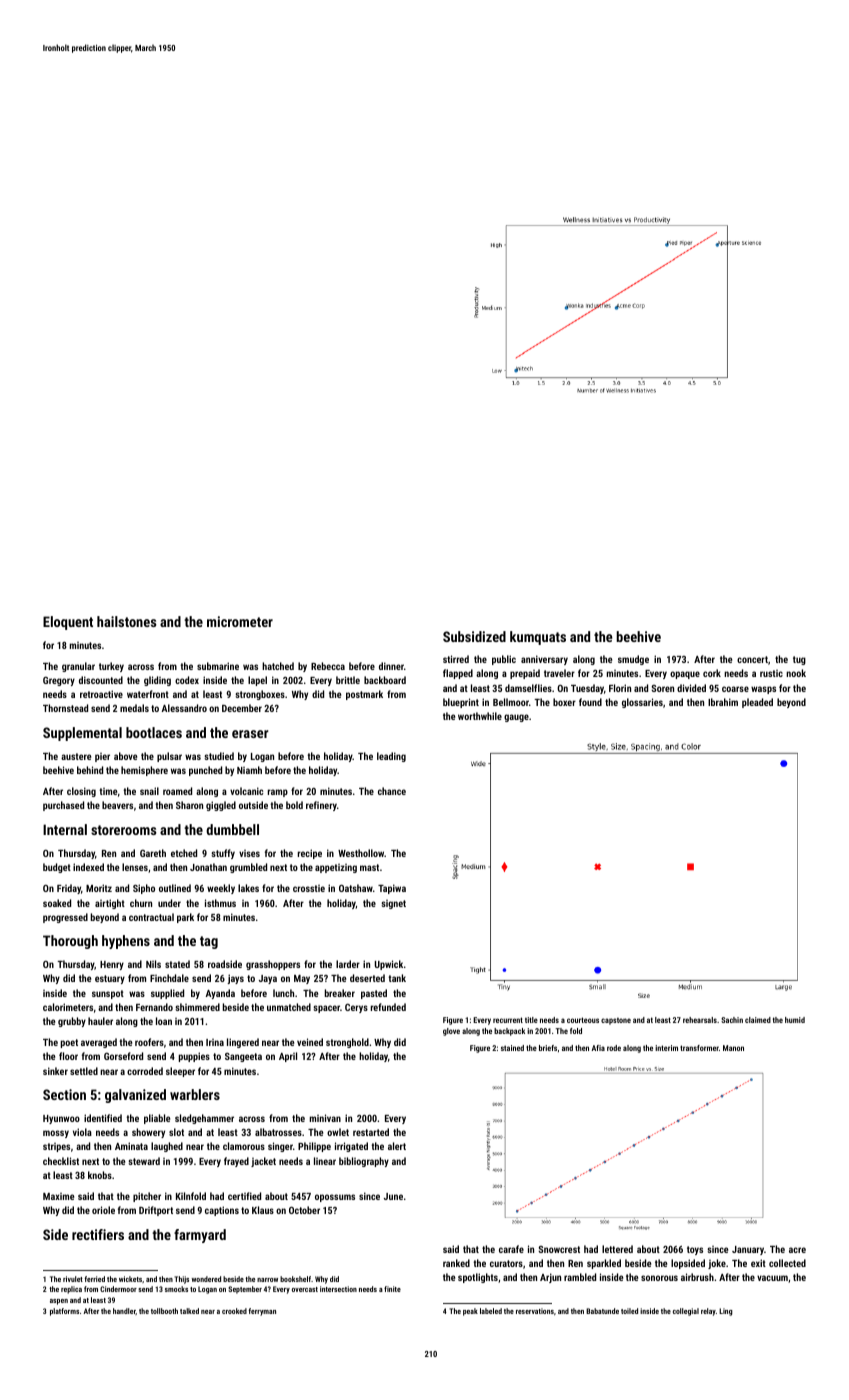 The image size is (849, 1400). What do you see at coordinates (325, 1118) in the image?
I see `minivan` at bounding box center [325, 1118].
